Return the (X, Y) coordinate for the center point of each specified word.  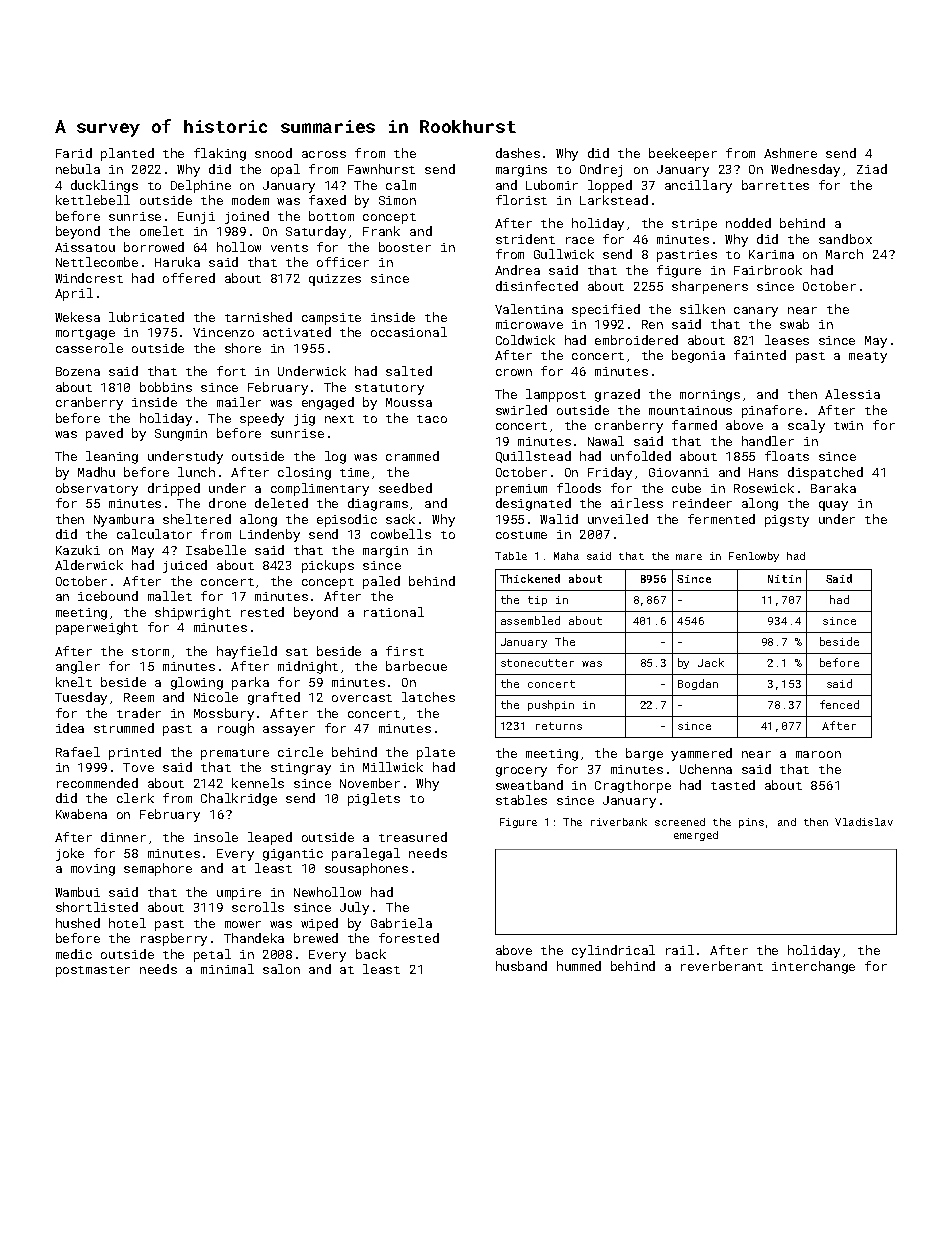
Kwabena (81, 814)
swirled (521, 410)
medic (74, 954)
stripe (694, 225)
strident (525, 239)
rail (680, 950)
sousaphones (366, 869)
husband (521, 966)
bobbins (166, 387)
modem (250, 200)
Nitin (784, 579)
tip (537, 601)
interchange (813, 967)
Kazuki (78, 550)
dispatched (825, 473)
